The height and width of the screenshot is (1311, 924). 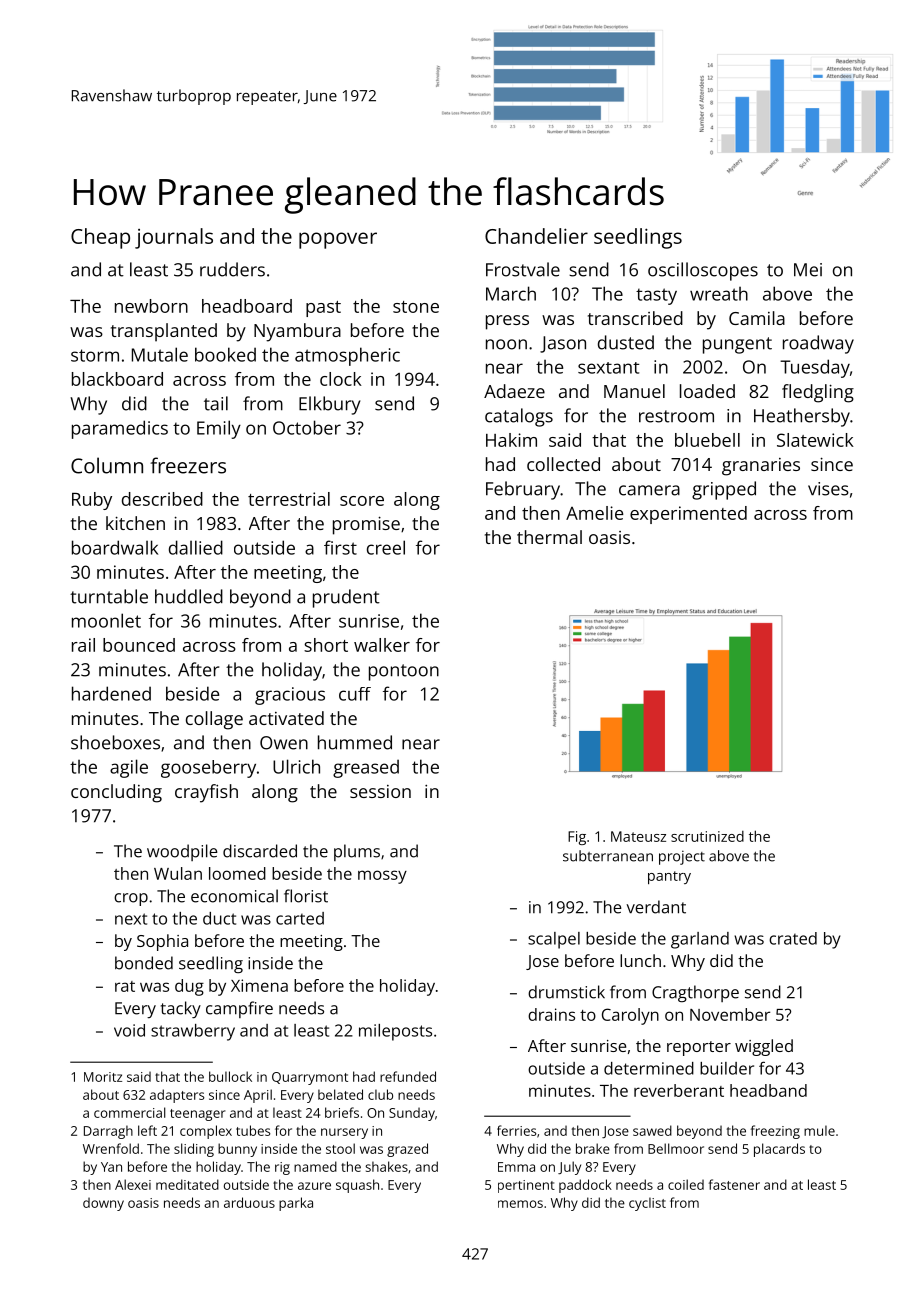 I want to click on downy, so click(x=103, y=1204).
